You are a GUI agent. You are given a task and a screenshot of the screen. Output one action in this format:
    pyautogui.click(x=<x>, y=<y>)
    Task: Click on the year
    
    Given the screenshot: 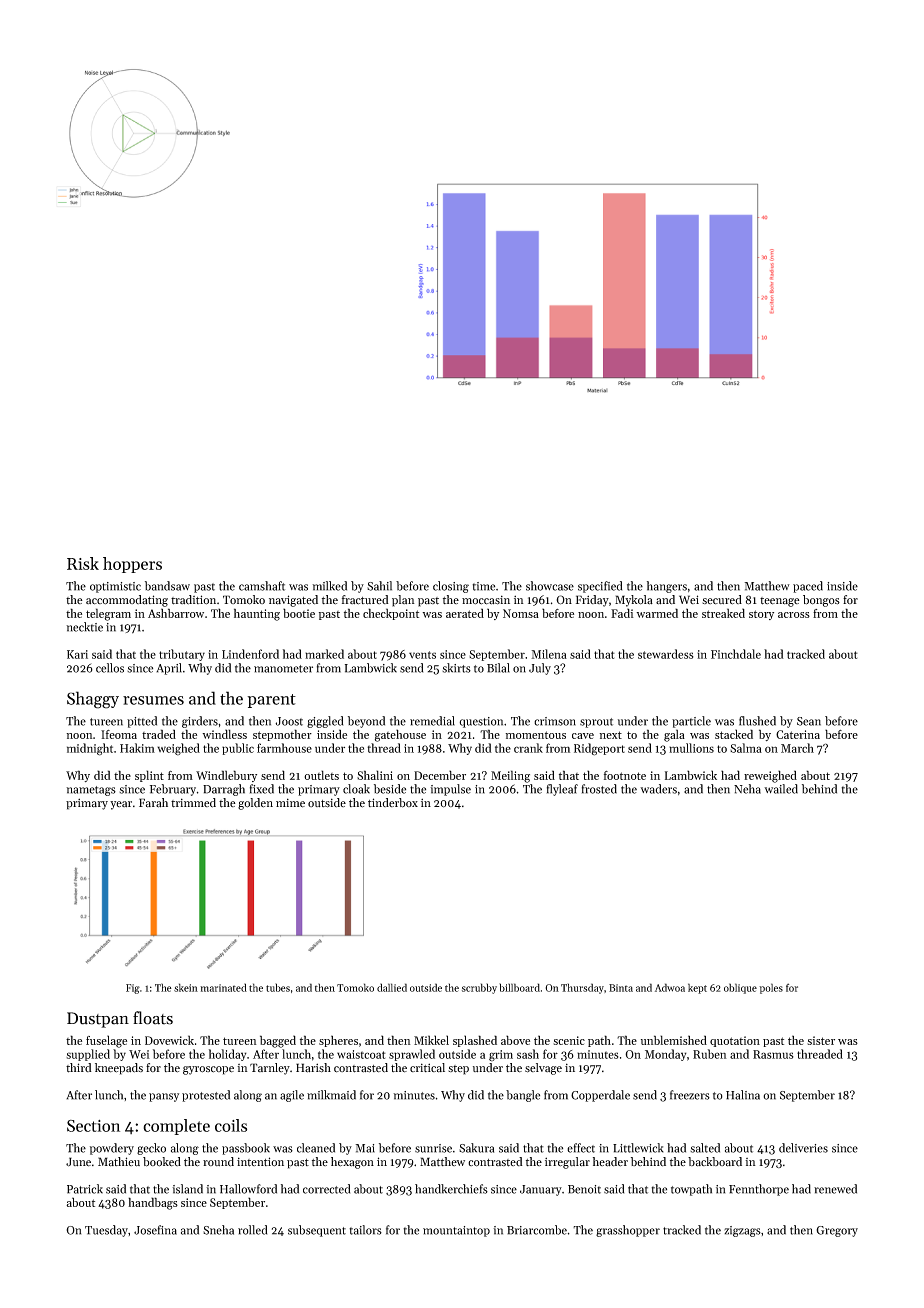 What is the action you would take?
    pyautogui.click(x=121, y=805)
